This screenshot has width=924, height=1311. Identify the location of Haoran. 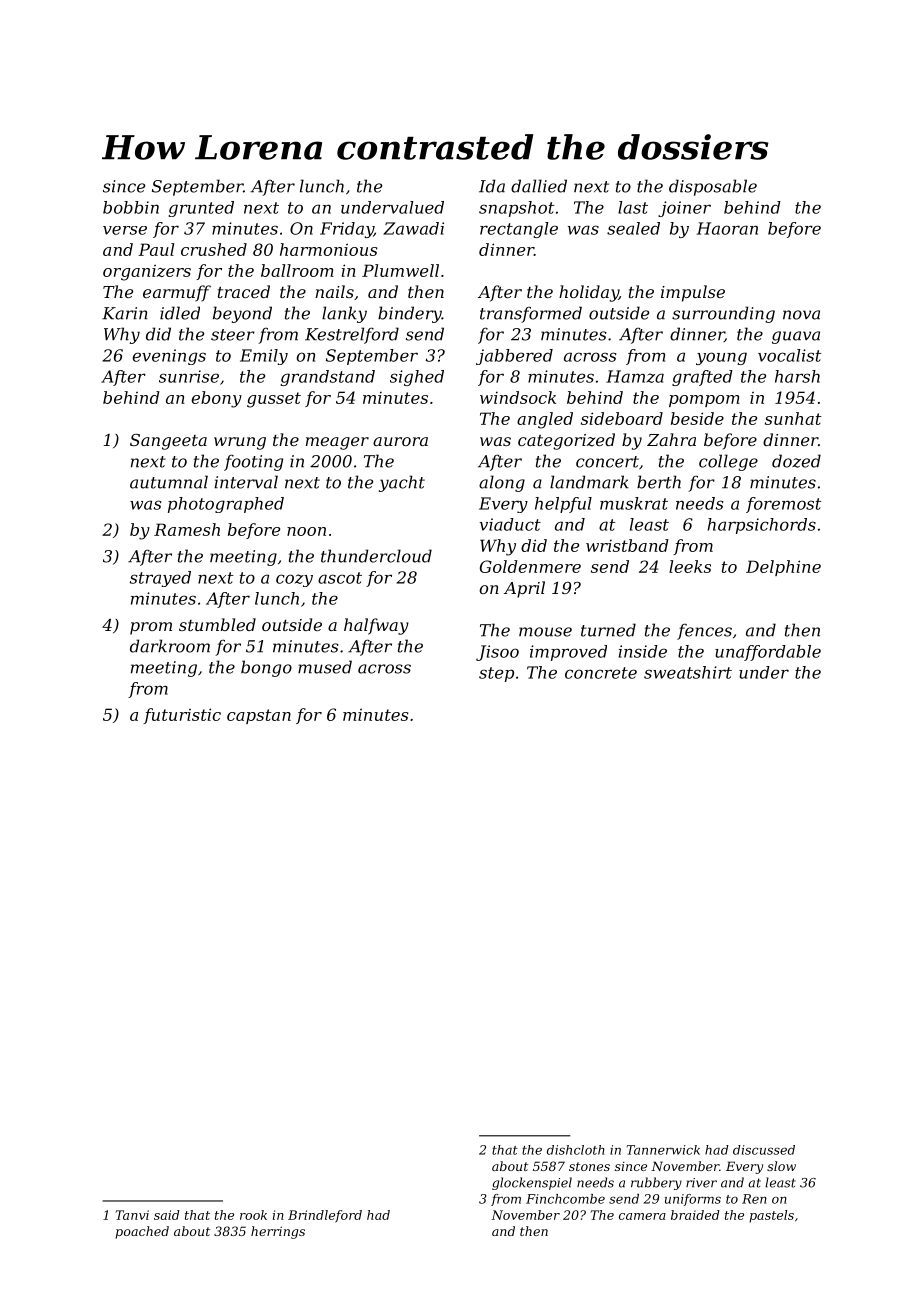
(727, 228).
